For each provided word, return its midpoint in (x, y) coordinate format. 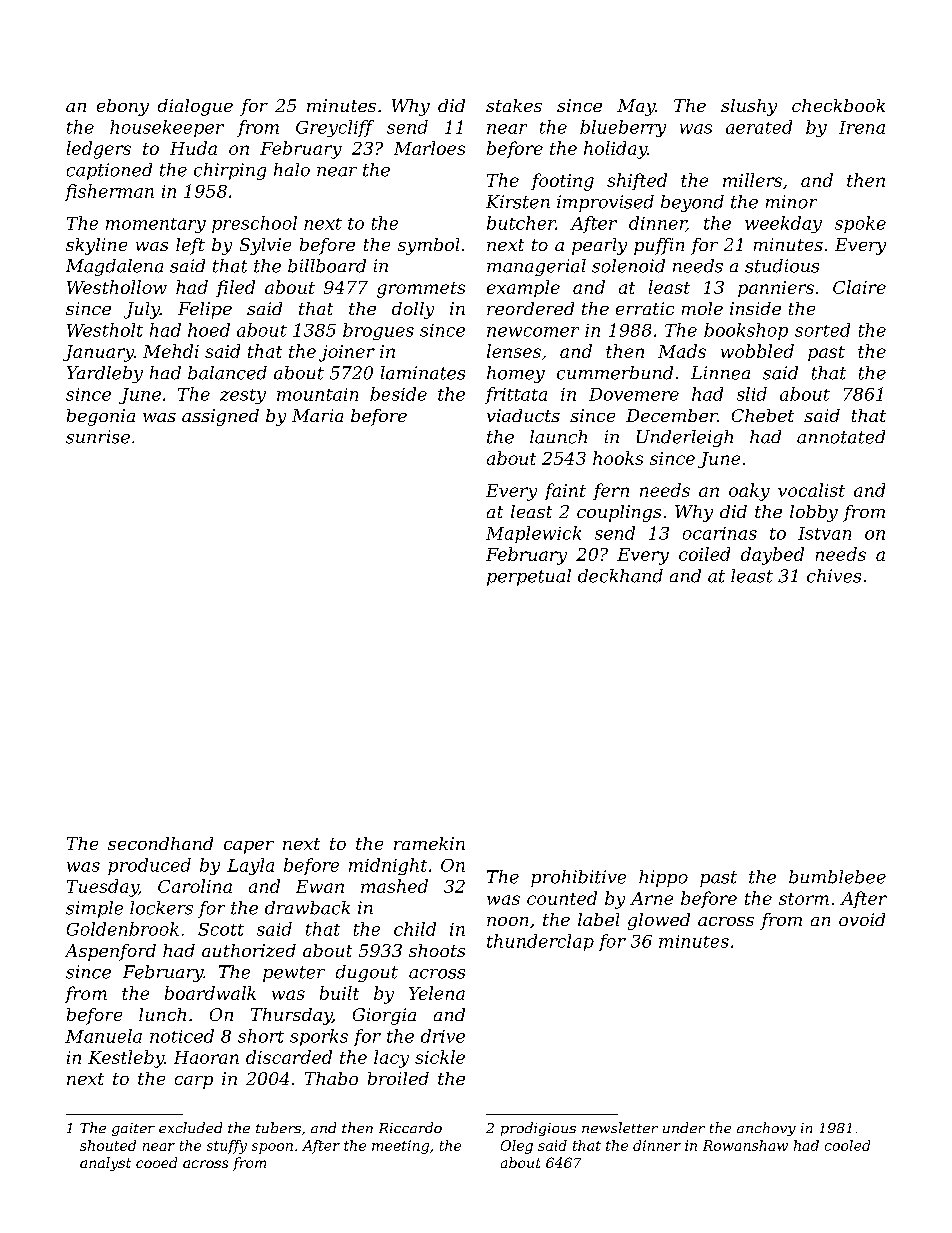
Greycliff (335, 128)
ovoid (862, 919)
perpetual (529, 577)
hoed (209, 330)
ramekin (429, 843)
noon (507, 921)
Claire (859, 287)
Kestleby (126, 1059)
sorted (822, 330)
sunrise (98, 437)
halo (292, 170)
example (523, 288)
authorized (249, 950)
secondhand (160, 843)
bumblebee (837, 877)
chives (834, 576)
